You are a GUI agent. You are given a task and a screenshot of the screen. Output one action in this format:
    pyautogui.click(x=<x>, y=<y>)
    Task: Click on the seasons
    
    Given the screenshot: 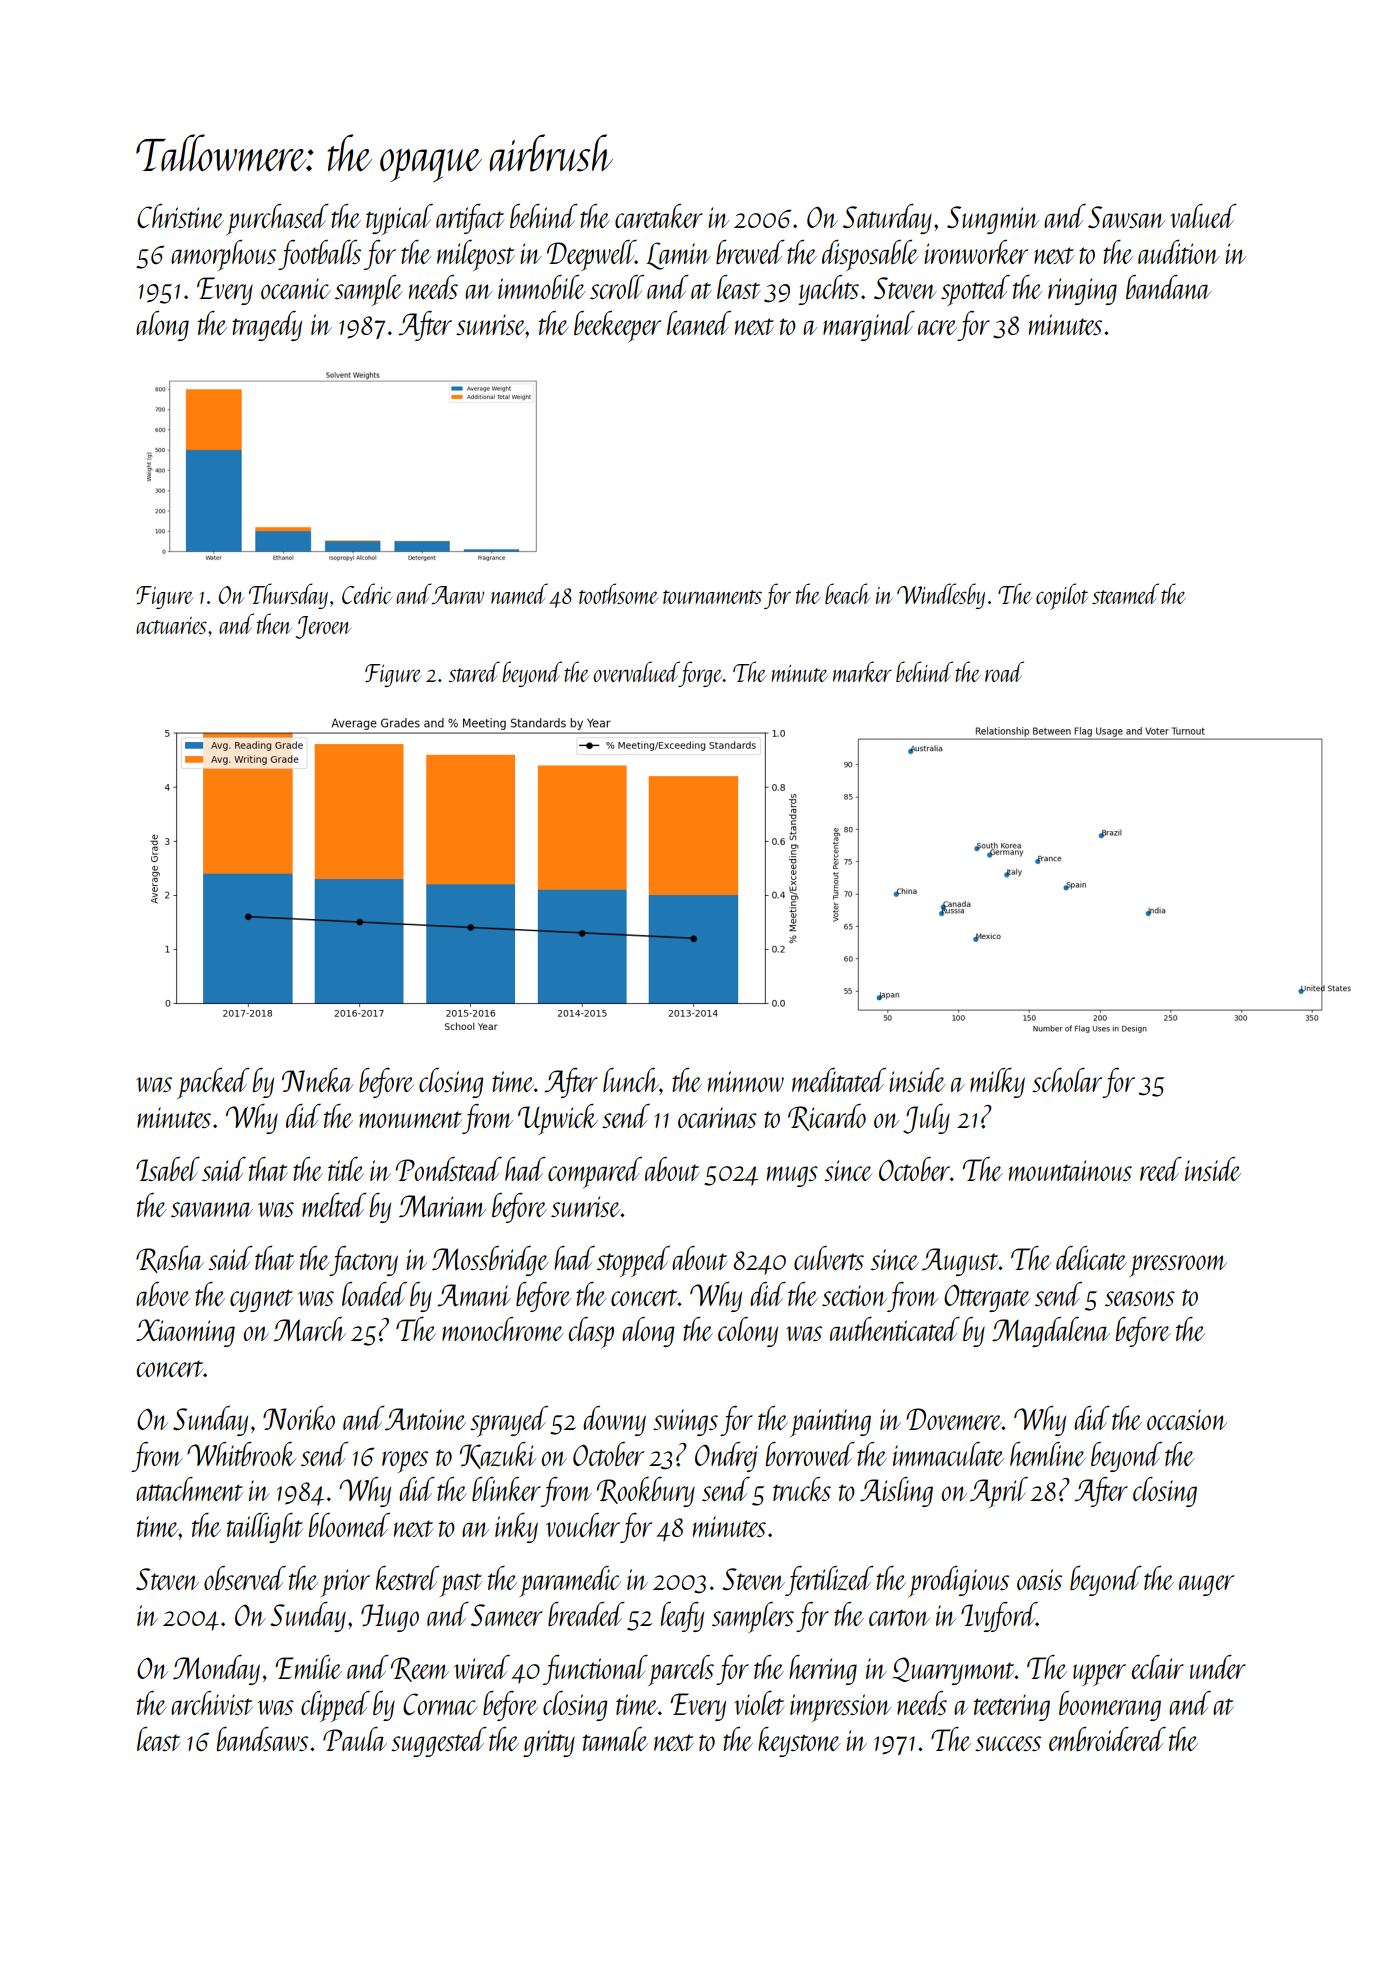 What is the action you would take?
    pyautogui.click(x=1140, y=1298)
